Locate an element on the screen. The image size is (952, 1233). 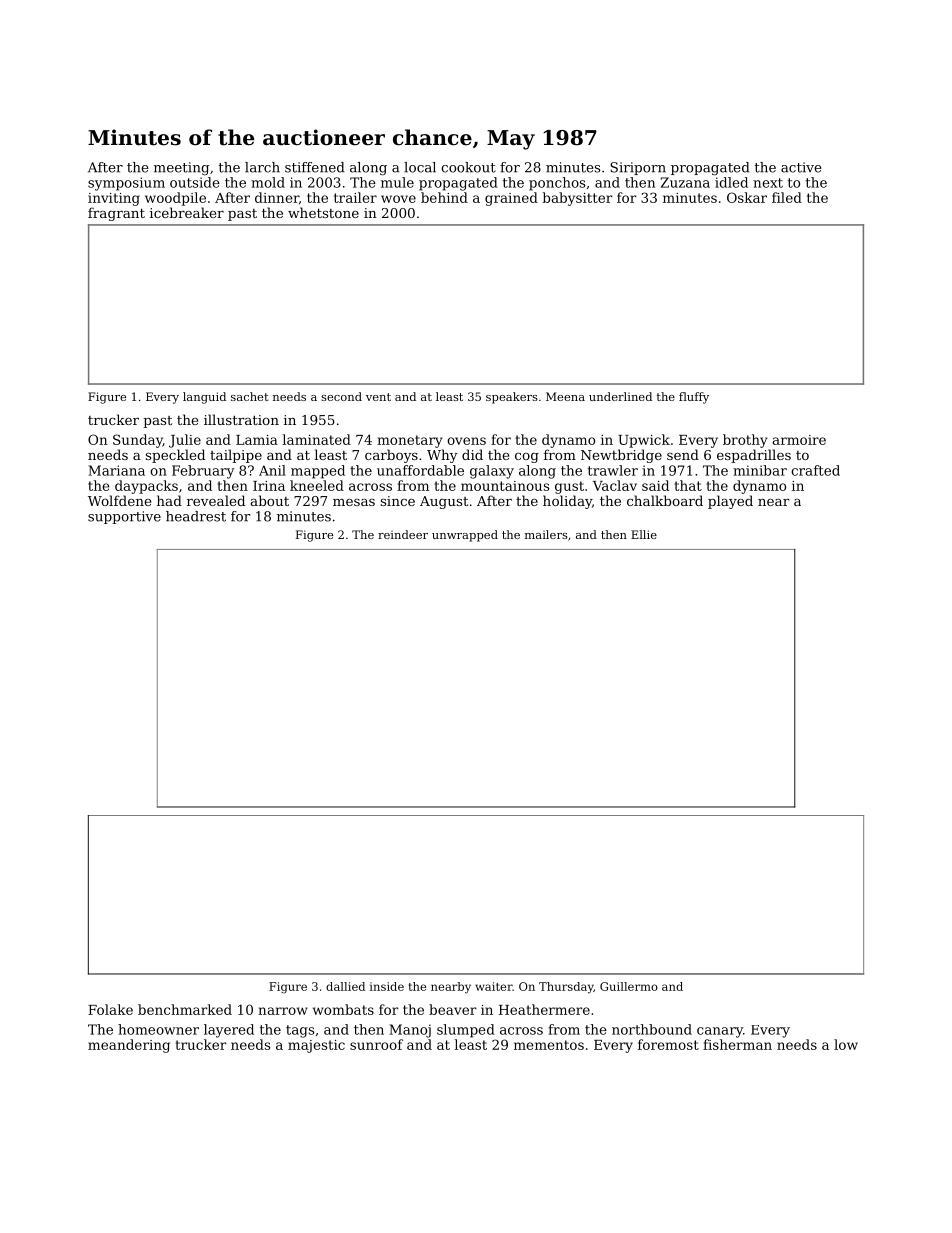
mementos is located at coordinates (549, 1045).
